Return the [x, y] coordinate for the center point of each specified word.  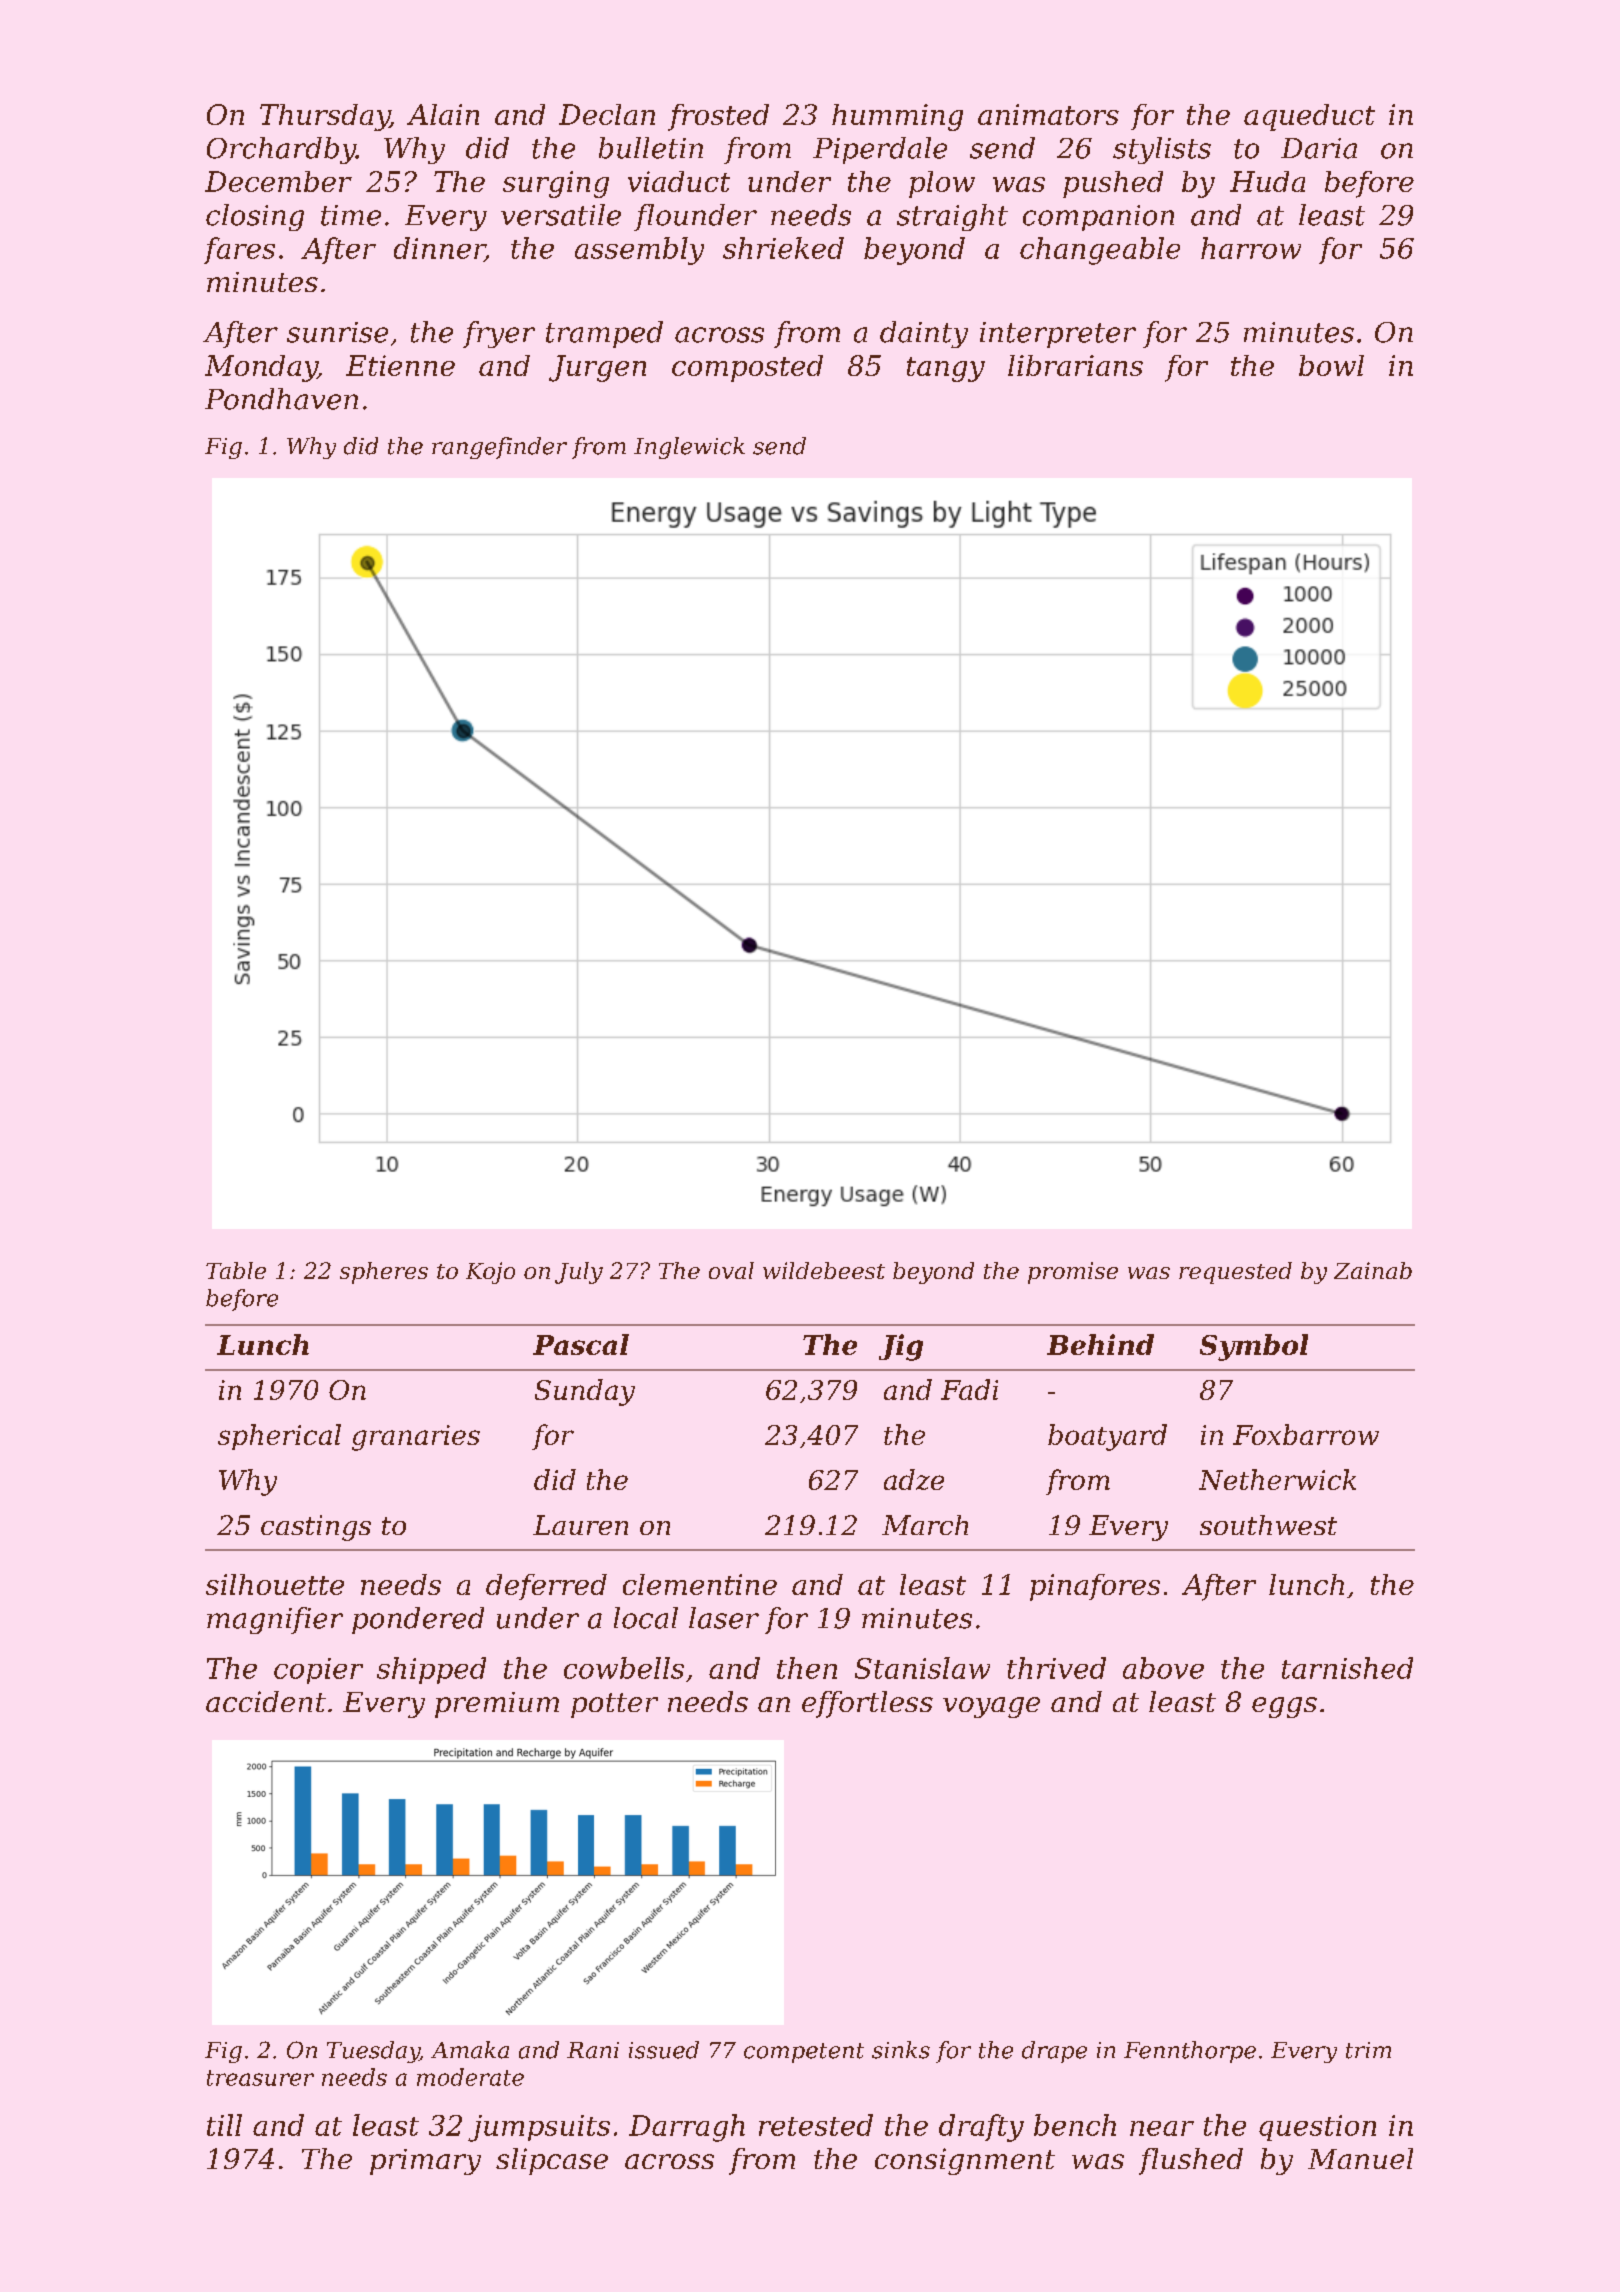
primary [425, 2162]
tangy [946, 369]
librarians [1075, 365]
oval [731, 1270]
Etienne [400, 365]
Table [236, 1270]
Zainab [1373, 1270]
